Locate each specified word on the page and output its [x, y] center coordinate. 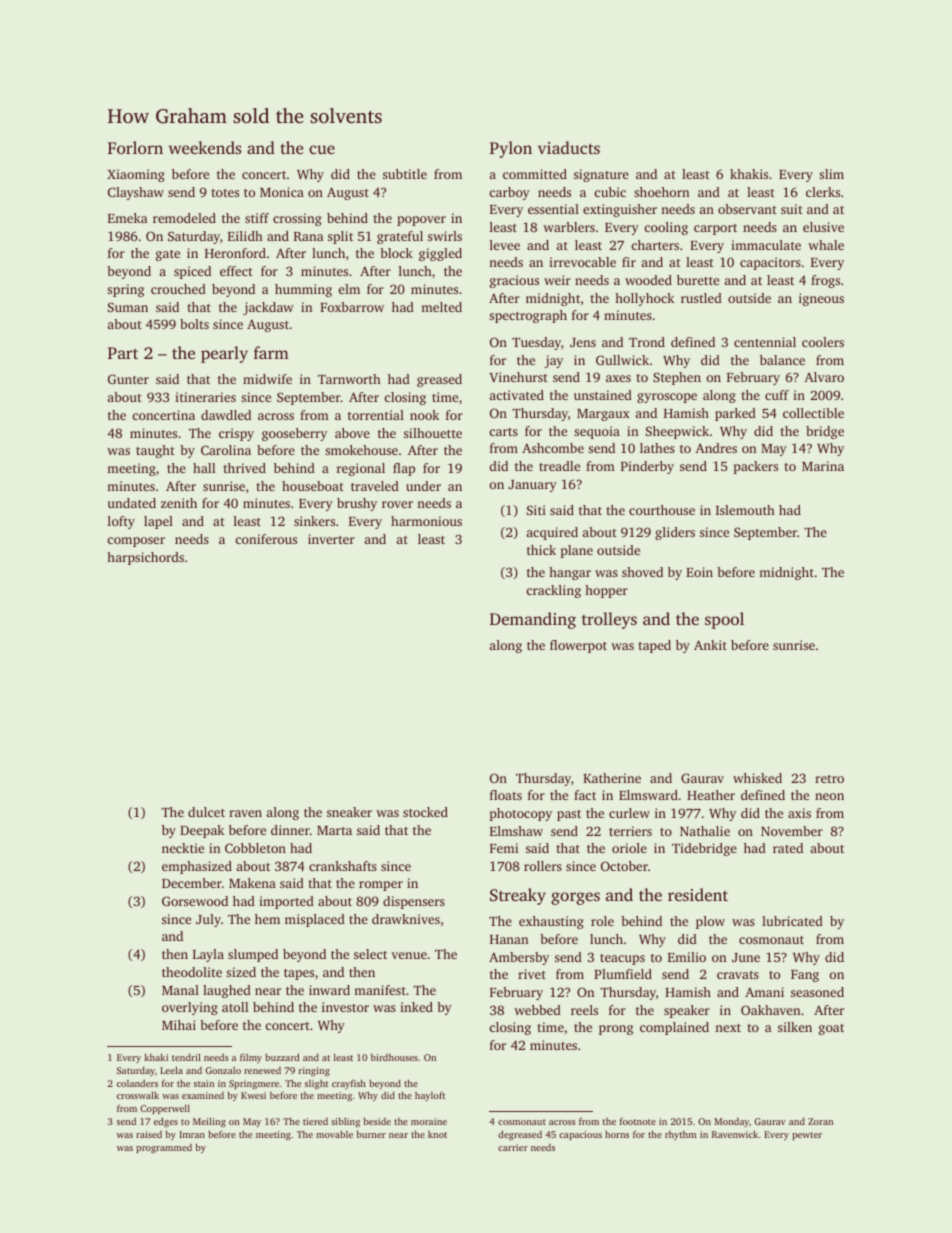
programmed [164, 1148]
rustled [701, 298]
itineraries [205, 397]
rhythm [680, 1135]
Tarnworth [349, 379]
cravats [738, 975]
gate [168, 255]
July [208, 920]
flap [404, 469]
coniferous [266, 539]
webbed [537, 1010]
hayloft [430, 1096]
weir [557, 280]
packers [755, 467]
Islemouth [745, 510]
